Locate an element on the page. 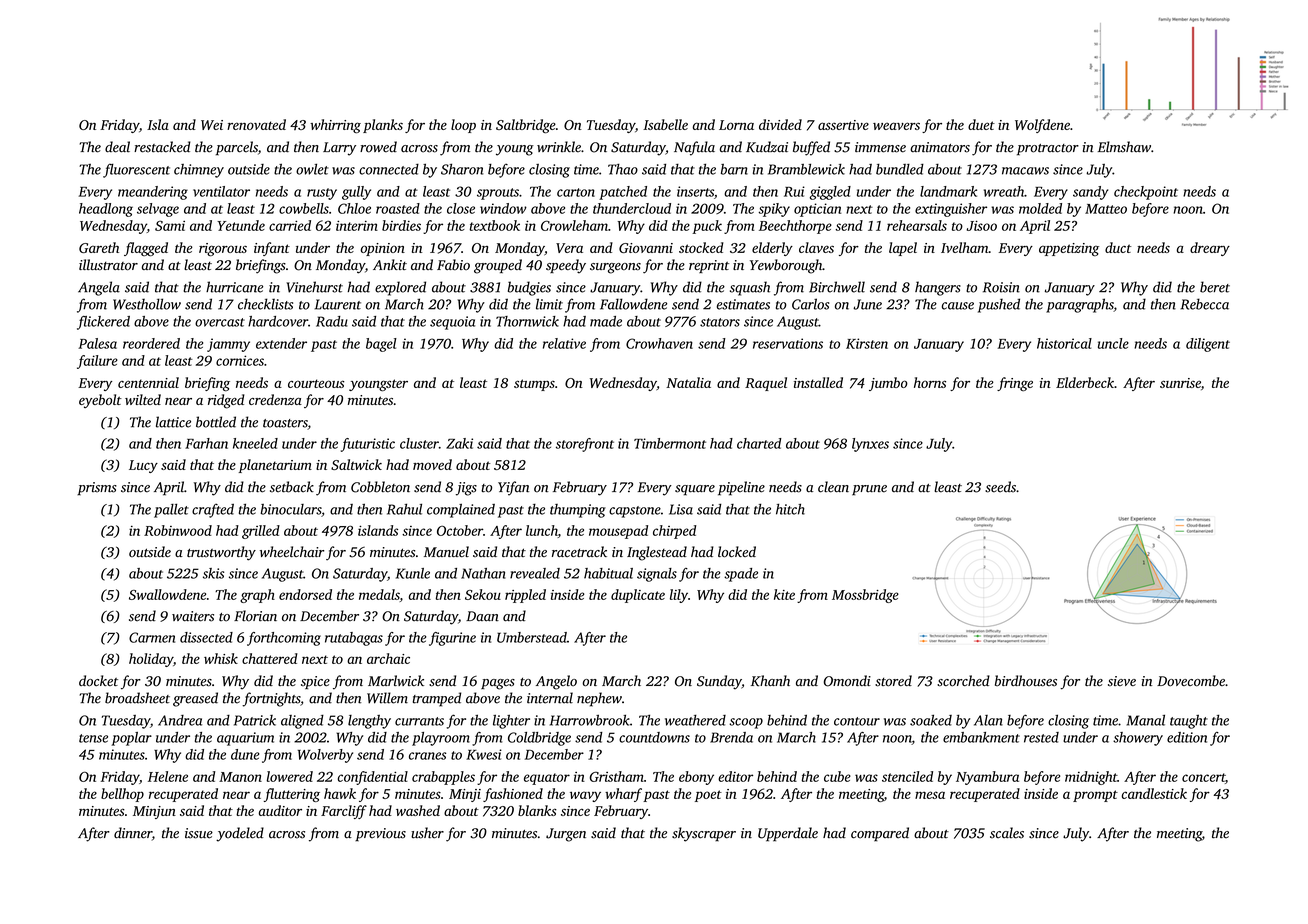 Image resolution: width=1308 pixels, height=924 pixels. scorched is located at coordinates (963, 681).
